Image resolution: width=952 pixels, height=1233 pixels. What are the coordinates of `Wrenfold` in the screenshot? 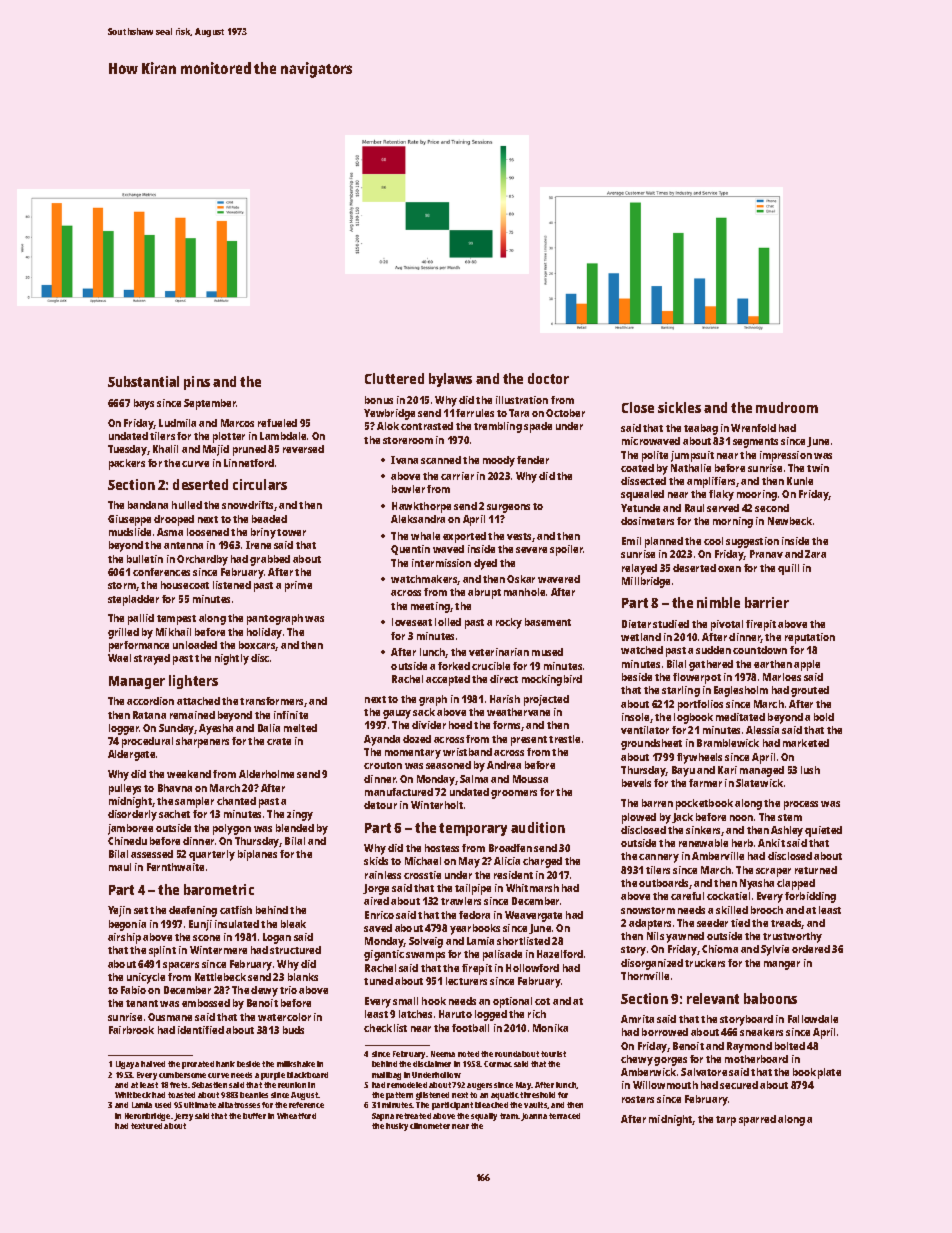 It's located at (753, 428).
